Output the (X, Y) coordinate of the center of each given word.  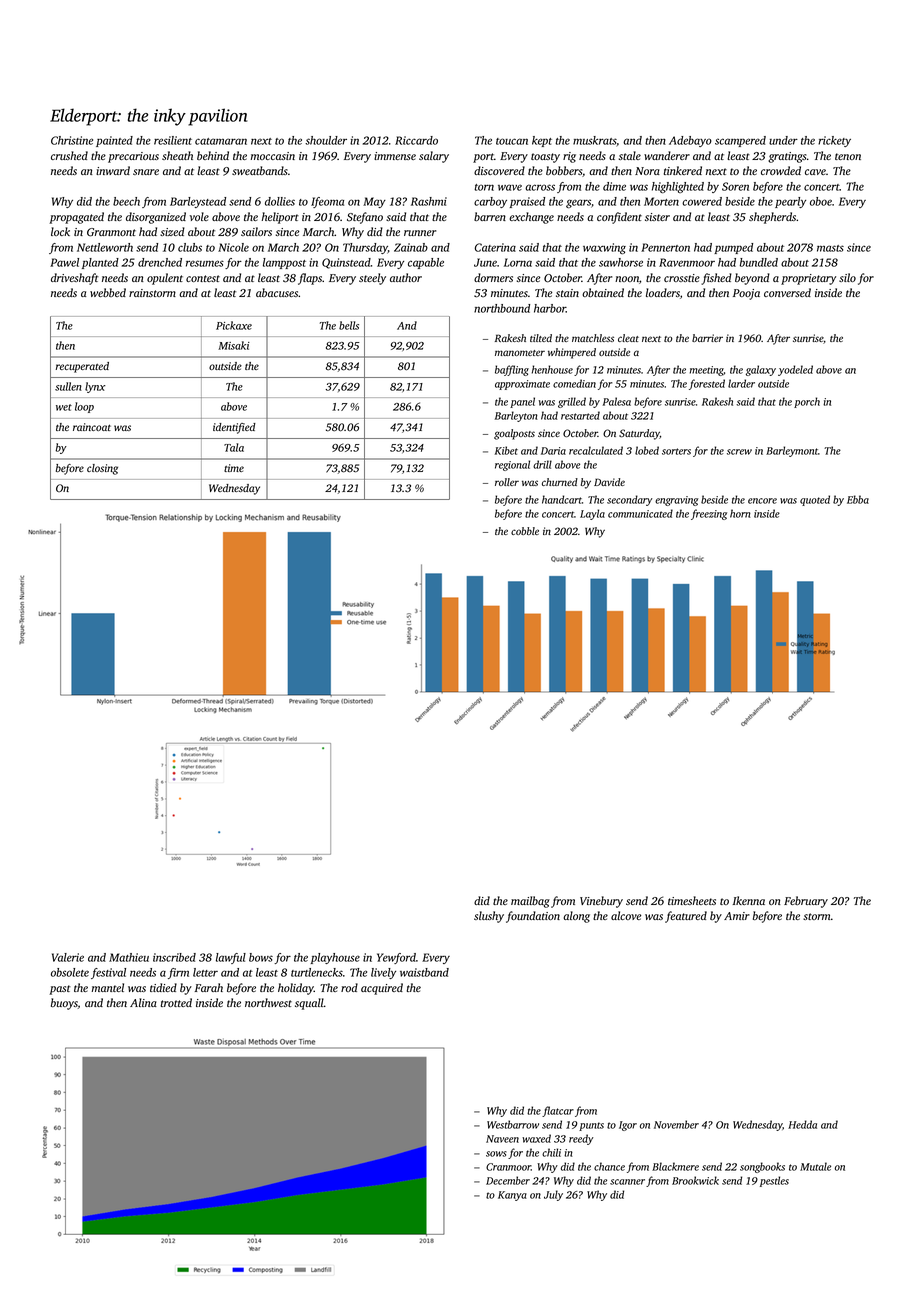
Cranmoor (508, 1167)
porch (807, 402)
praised (527, 202)
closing (102, 469)
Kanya (512, 1196)
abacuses (277, 292)
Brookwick (695, 1180)
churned (560, 482)
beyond (752, 279)
